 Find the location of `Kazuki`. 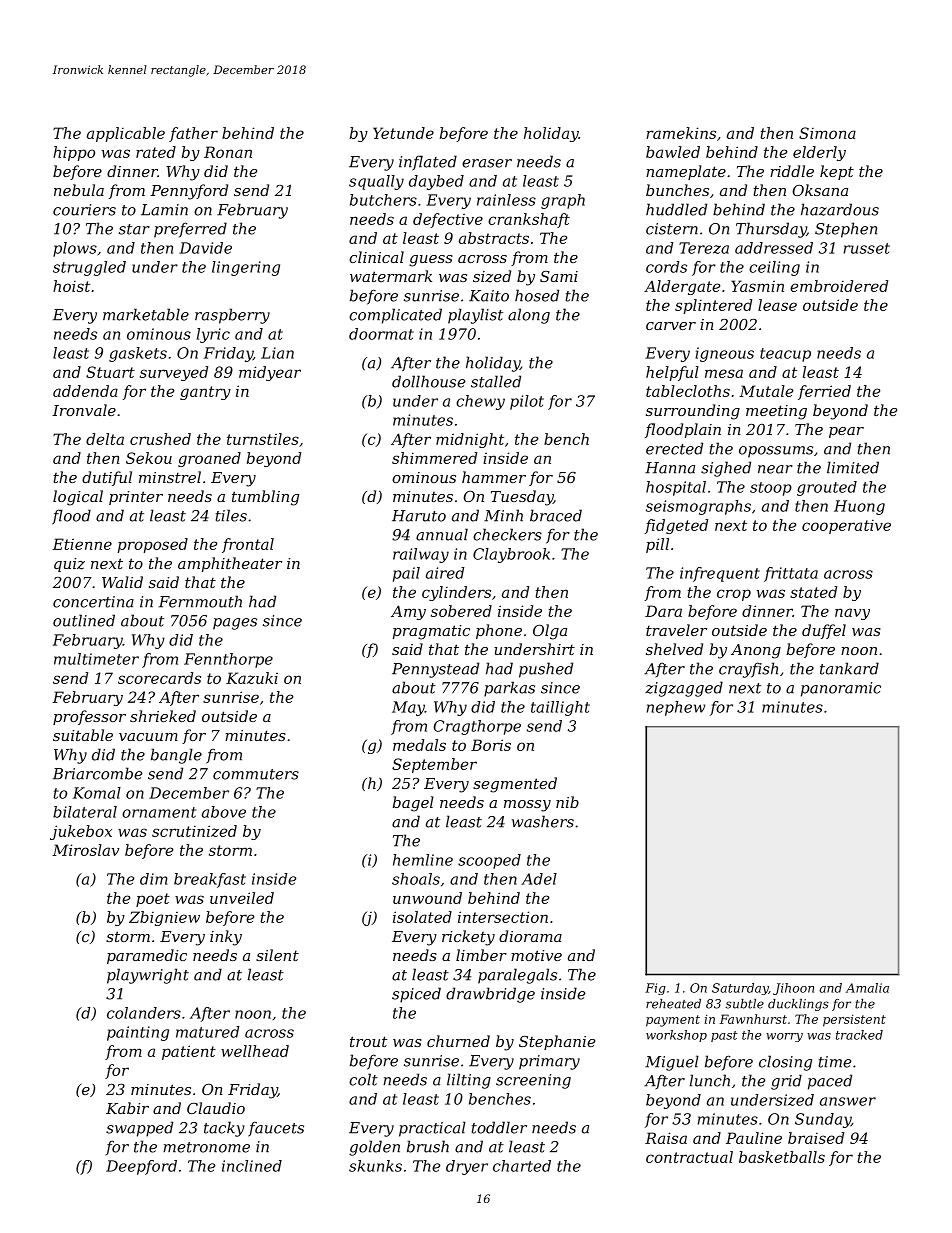

Kazuki is located at coordinates (252, 678).
